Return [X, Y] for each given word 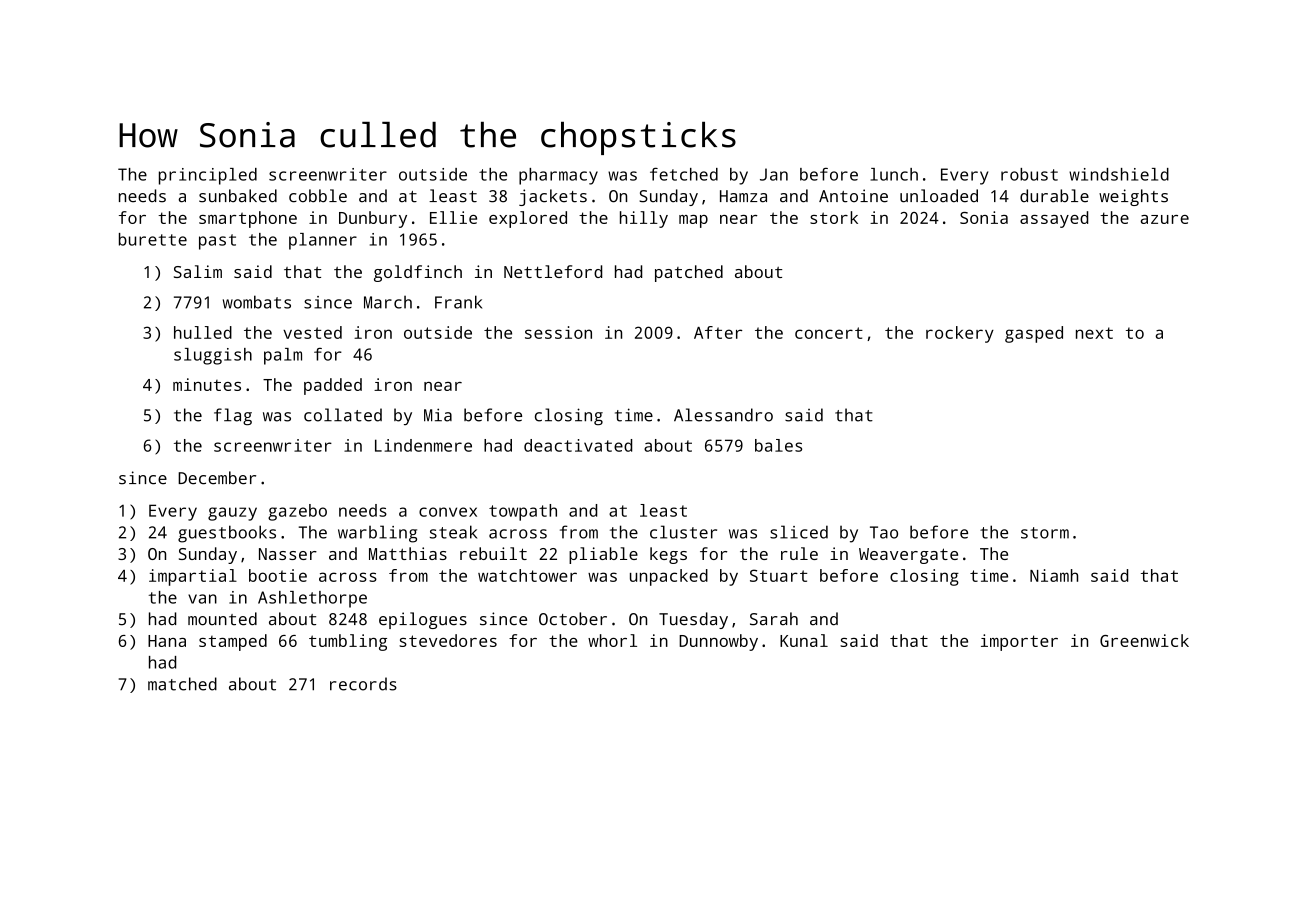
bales [778, 445]
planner [323, 241]
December [217, 478]
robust [1029, 174]
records [363, 684]
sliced [799, 532]
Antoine [853, 196]
